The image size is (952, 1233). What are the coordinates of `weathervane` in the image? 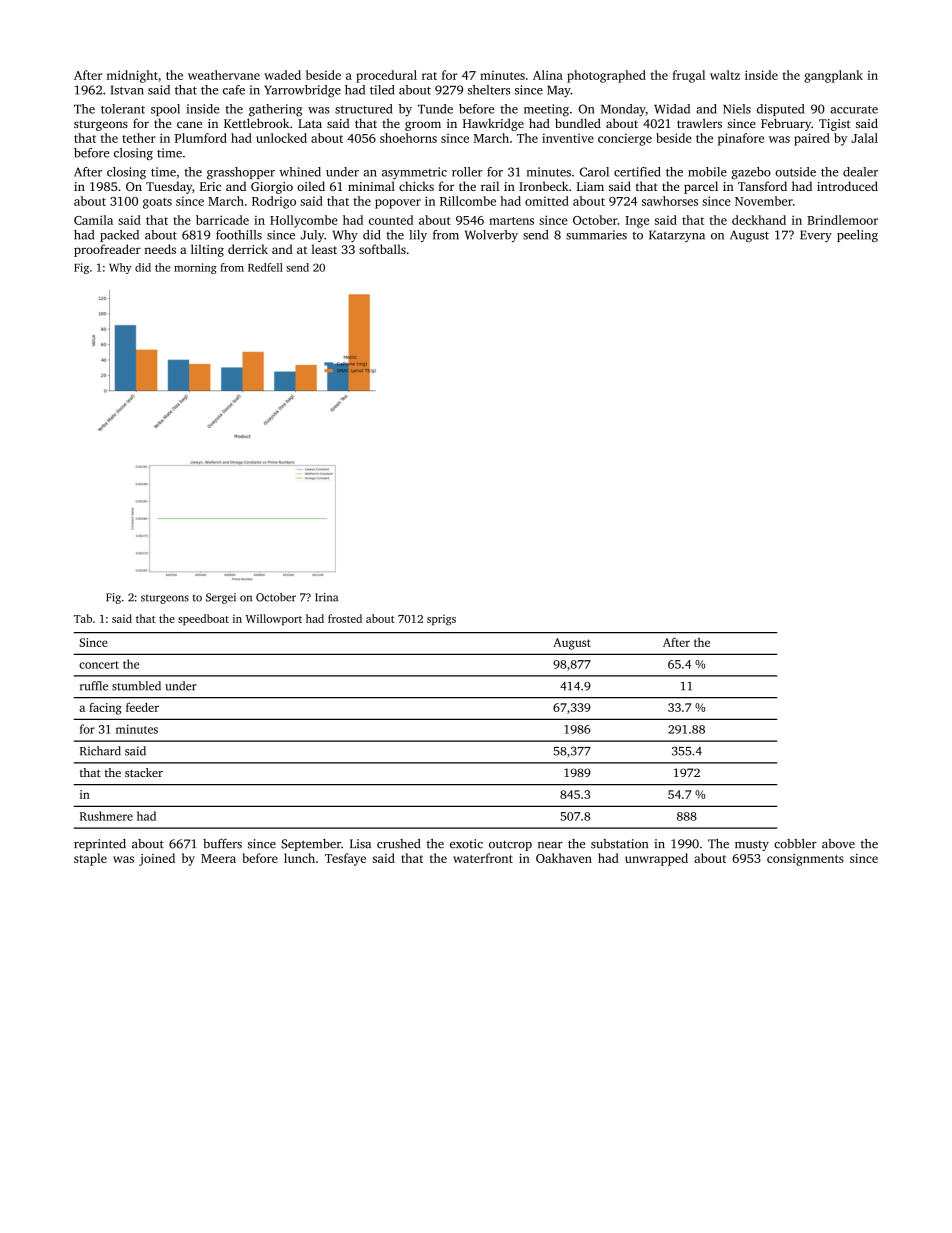 It's located at (224, 75).
